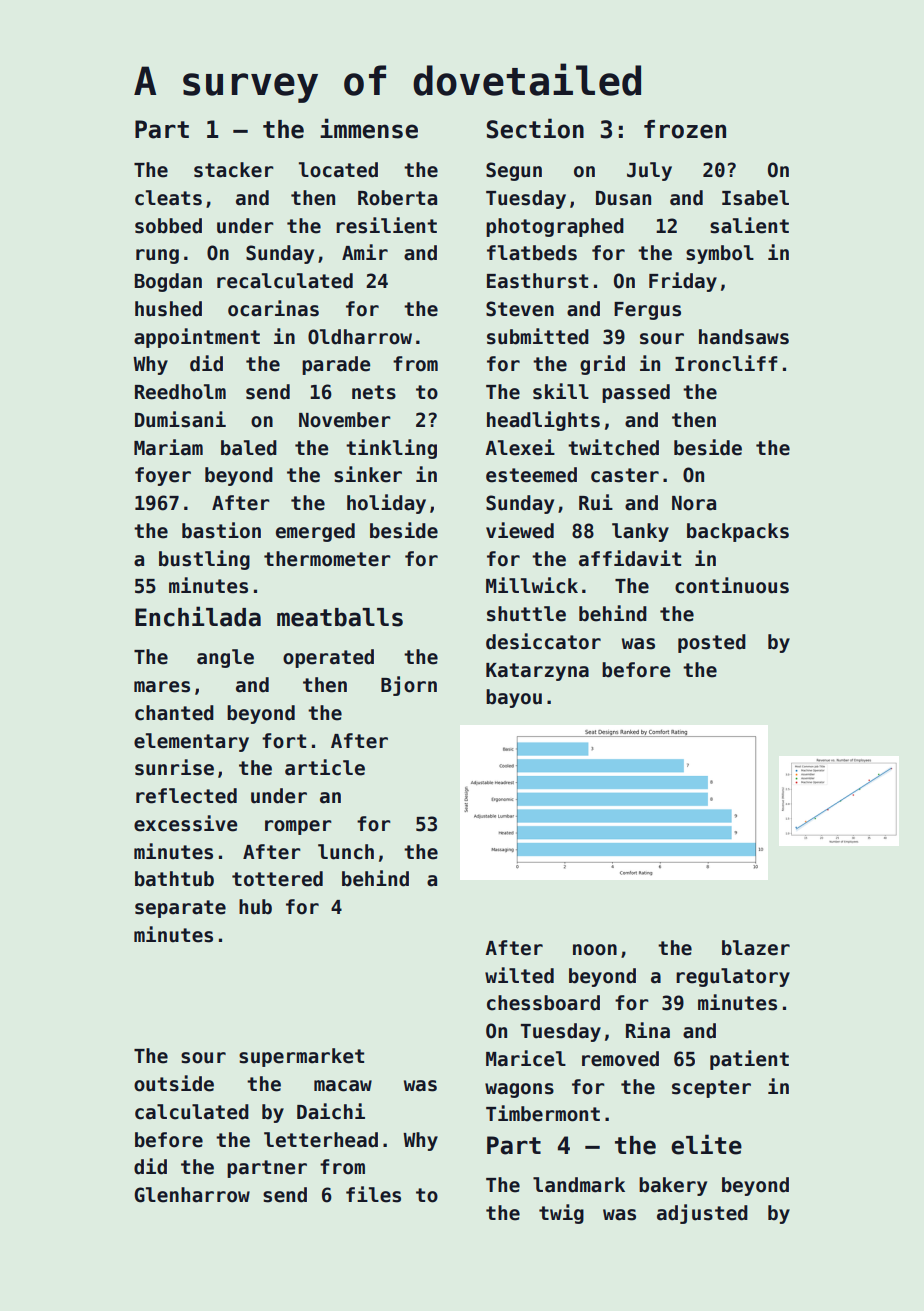  Describe the element at coordinates (360, 337) in the screenshot. I see `Oldharrow` at that location.
